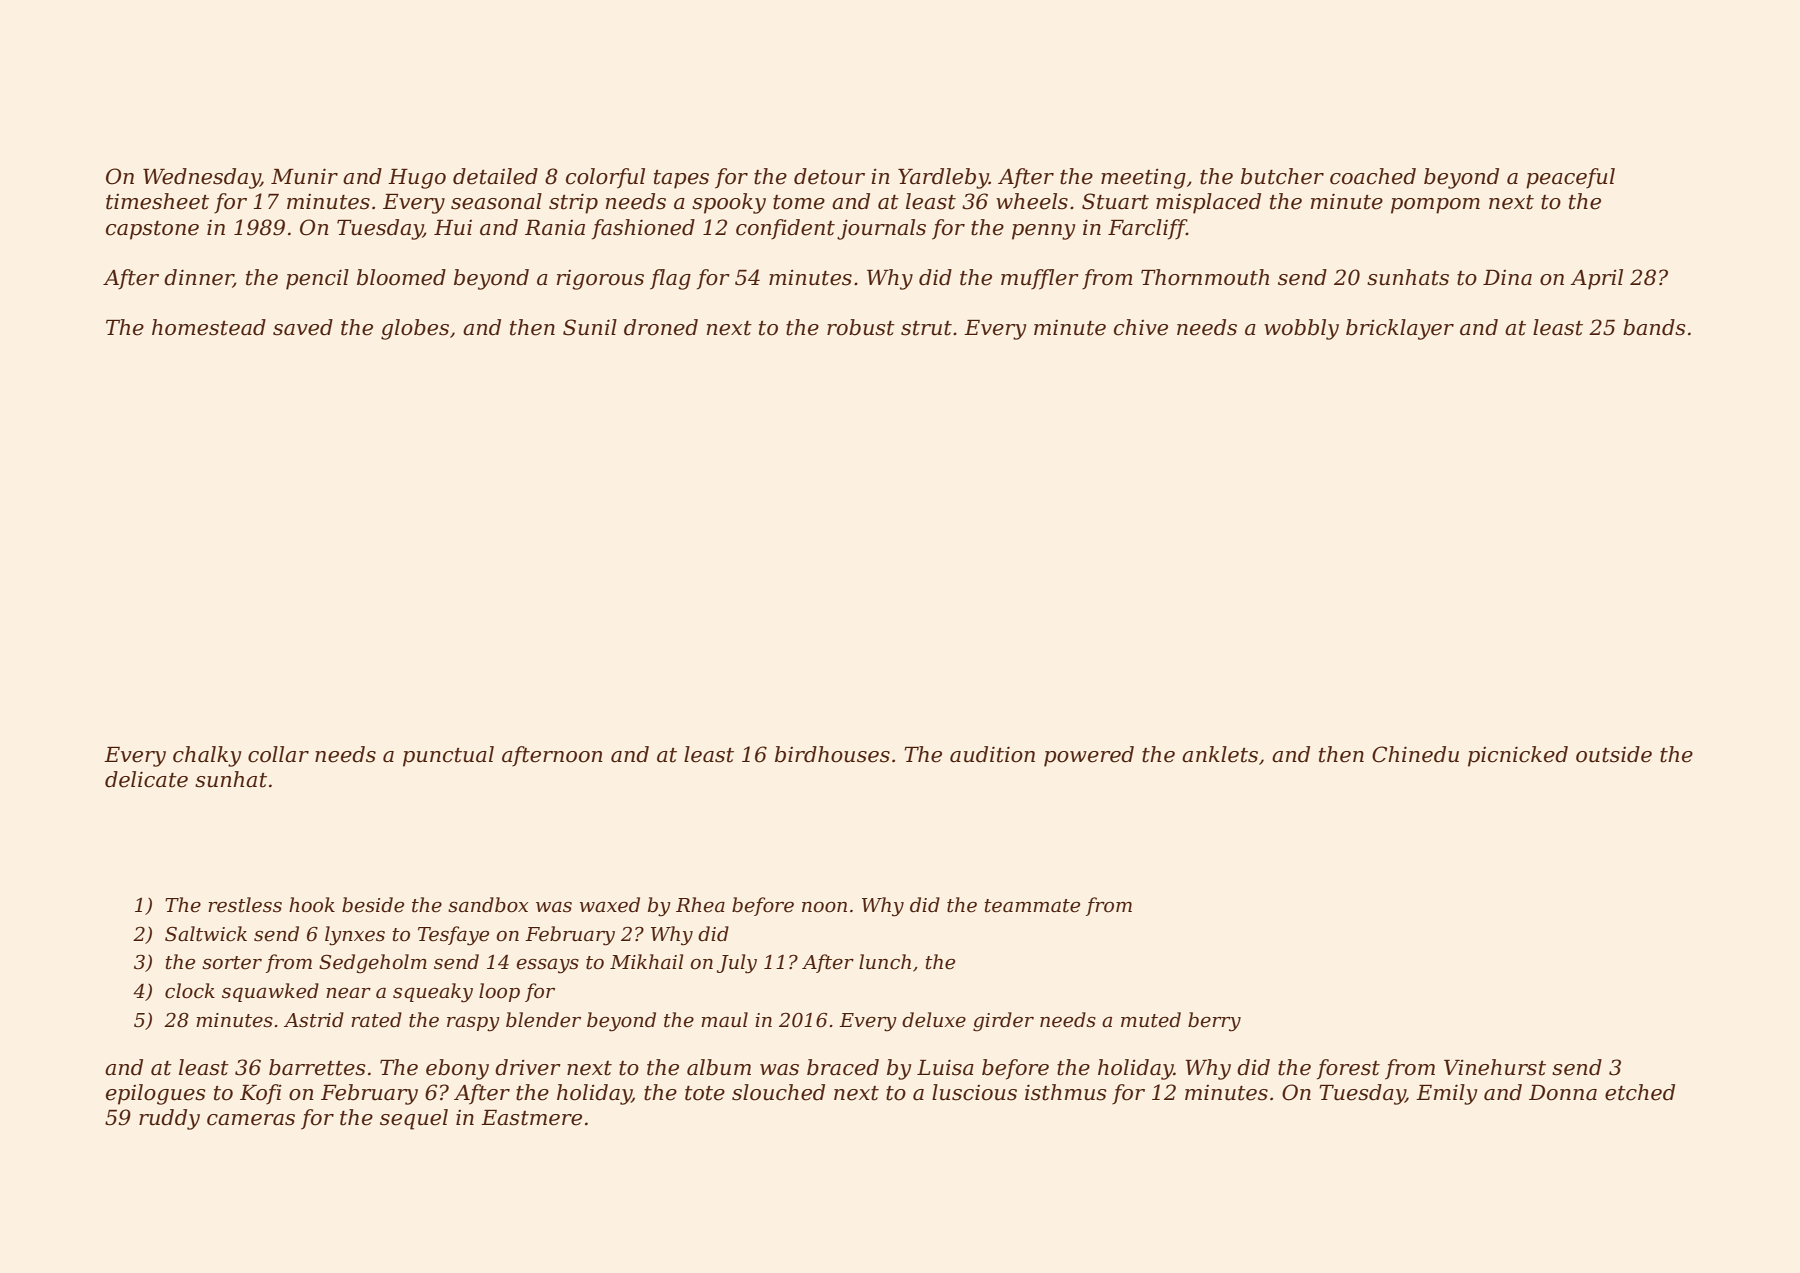 This image has height=1273, width=1800. What do you see at coordinates (1596, 279) in the image?
I see `April` at bounding box center [1596, 279].
